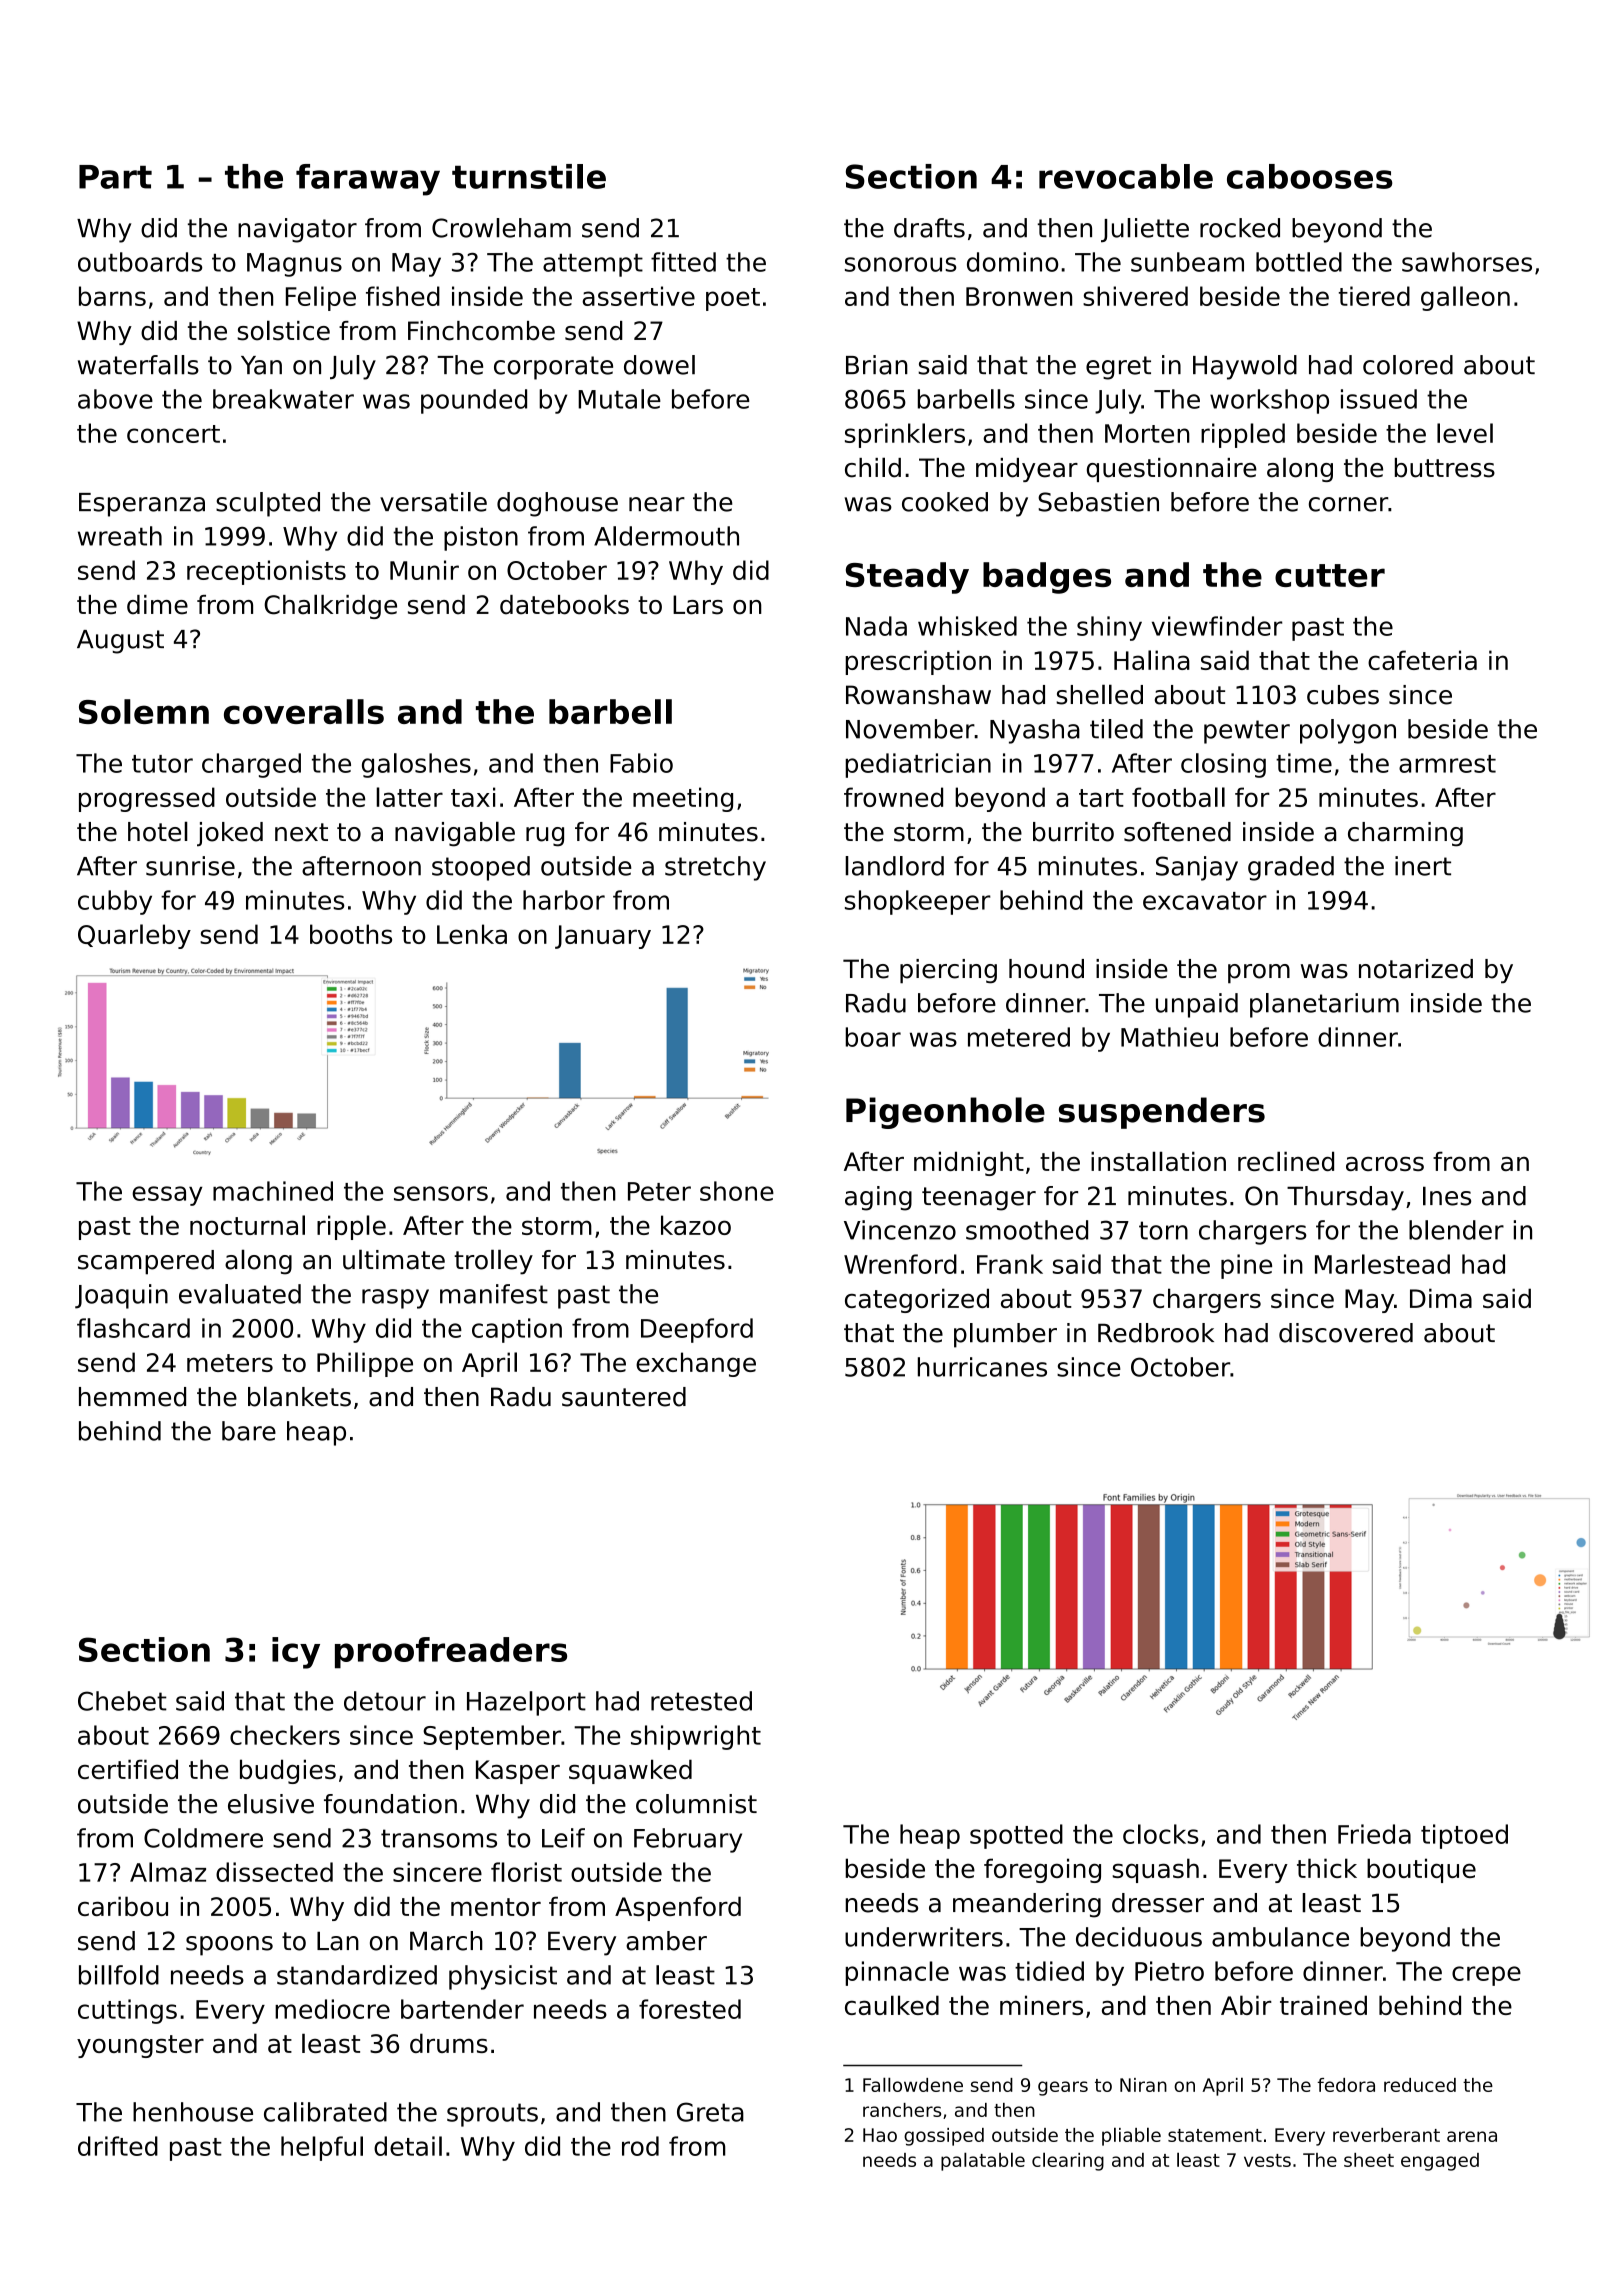 Image resolution: width=1620 pixels, height=2292 pixels. What do you see at coordinates (1346, 1333) in the page?
I see `discovered` at bounding box center [1346, 1333].
